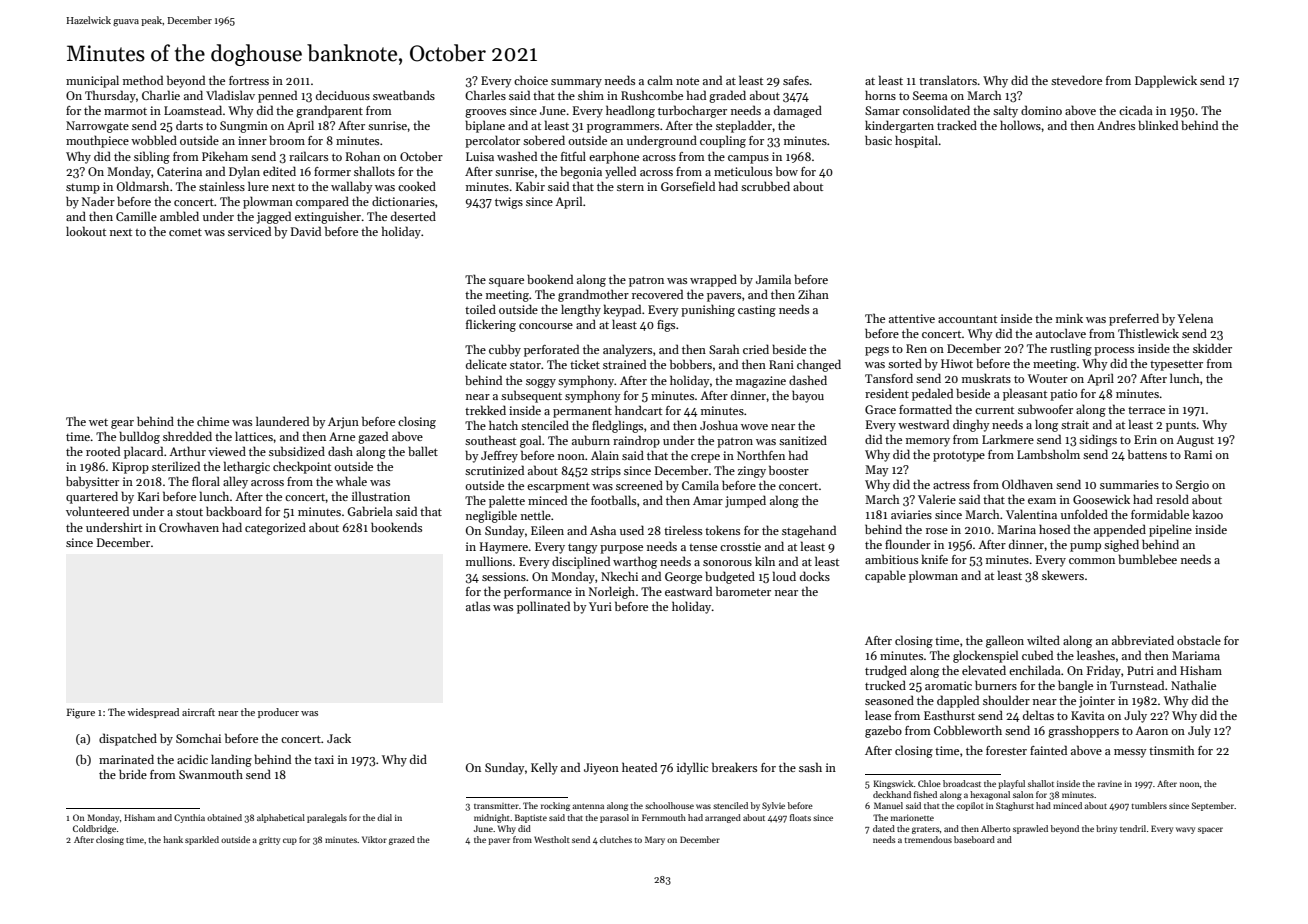 The image size is (1308, 924). What do you see at coordinates (230, 95) in the screenshot?
I see `Vladislav` at bounding box center [230, 95].
